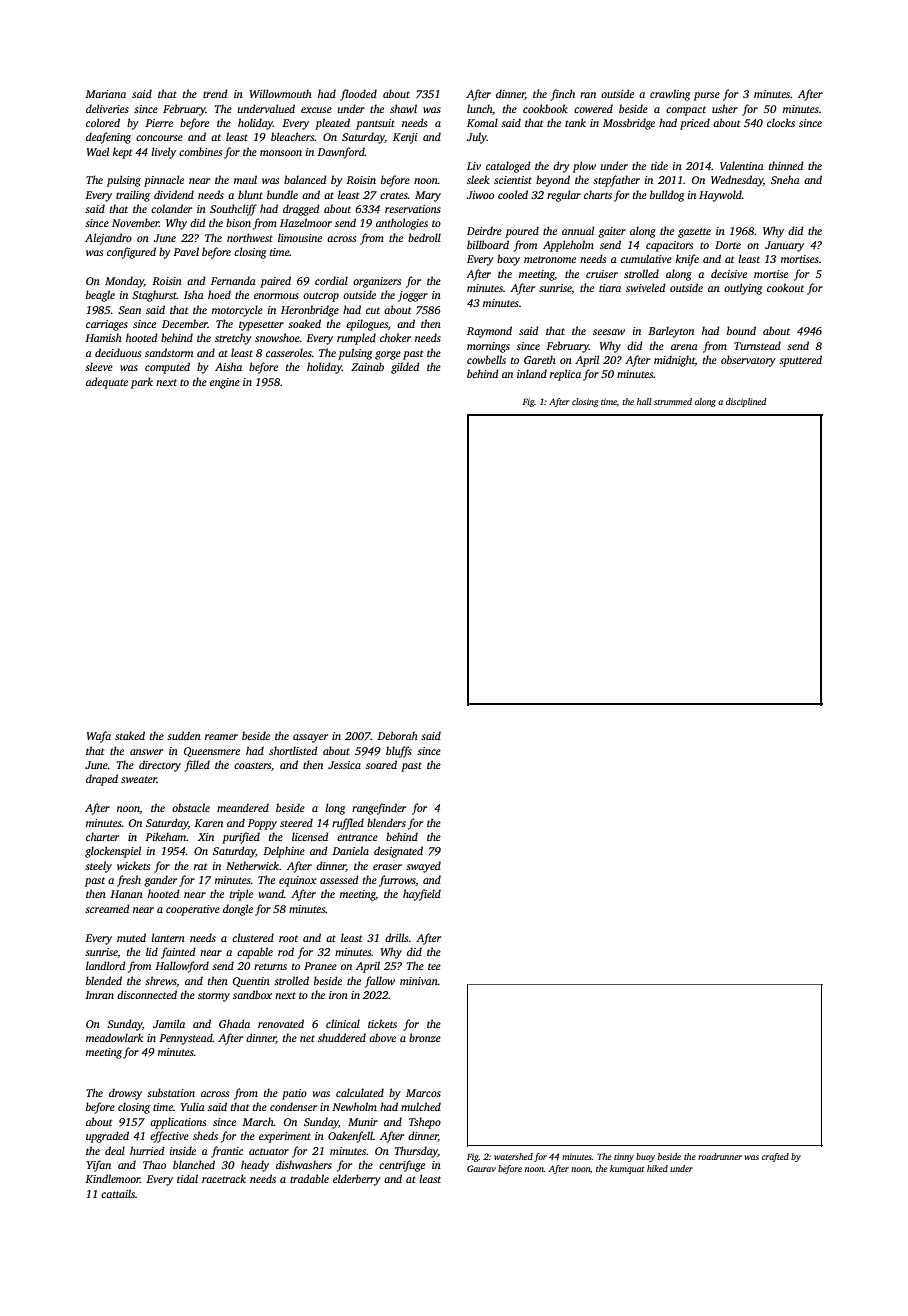 The width and height of the screenshot is (908, 1316). Describe the element at coordinates (673, 401) in the screenshot. I see `strummed` at that location.
